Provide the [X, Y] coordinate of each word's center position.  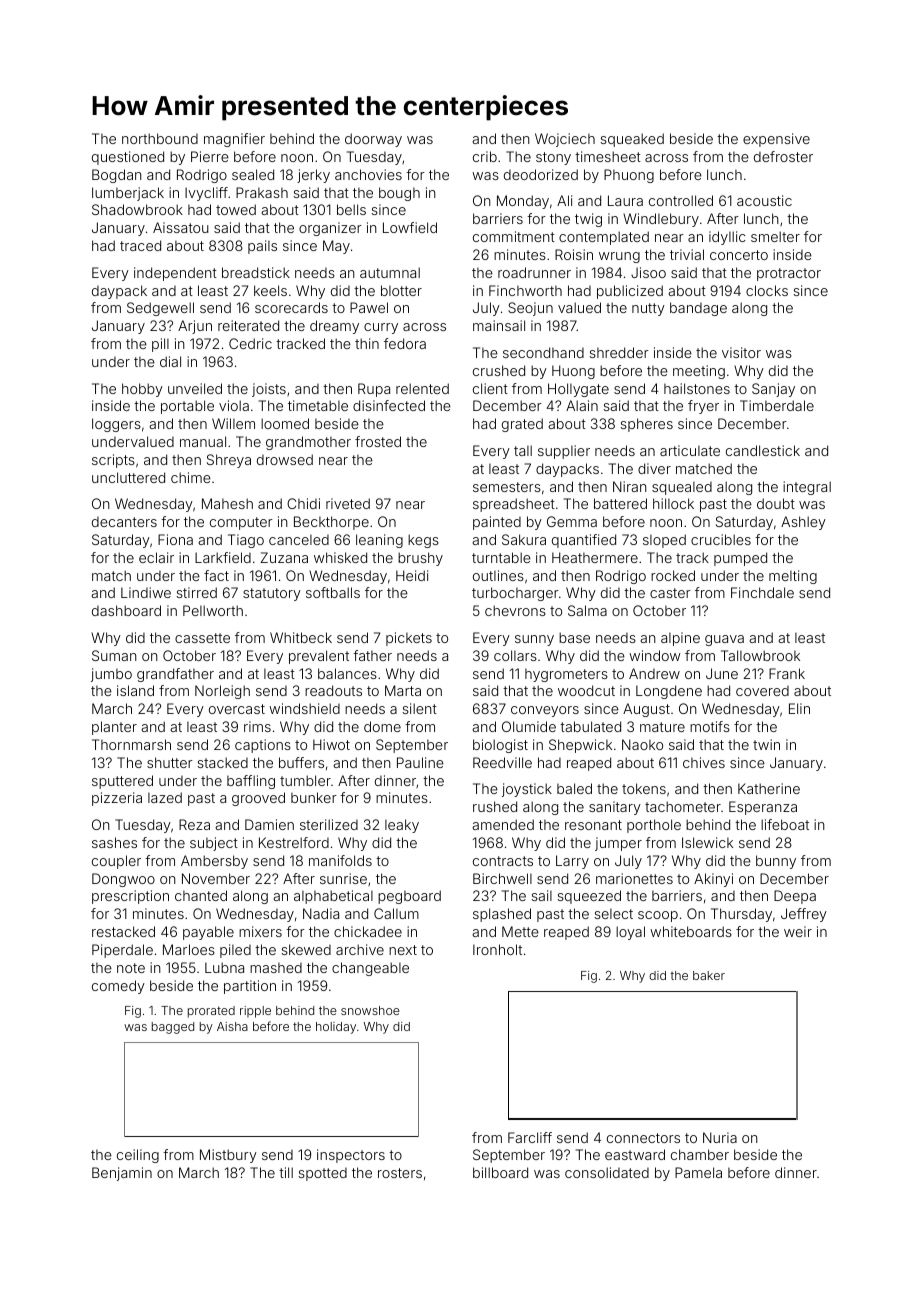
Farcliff [530, 1137]
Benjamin [122, 1174]
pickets [409, 639]
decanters [124, 522]
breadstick [256, 272]
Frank [787, 673]
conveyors [545, 711]
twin [766, 744]
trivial [687, 254]
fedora [405, 343]
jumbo [111, 675]
